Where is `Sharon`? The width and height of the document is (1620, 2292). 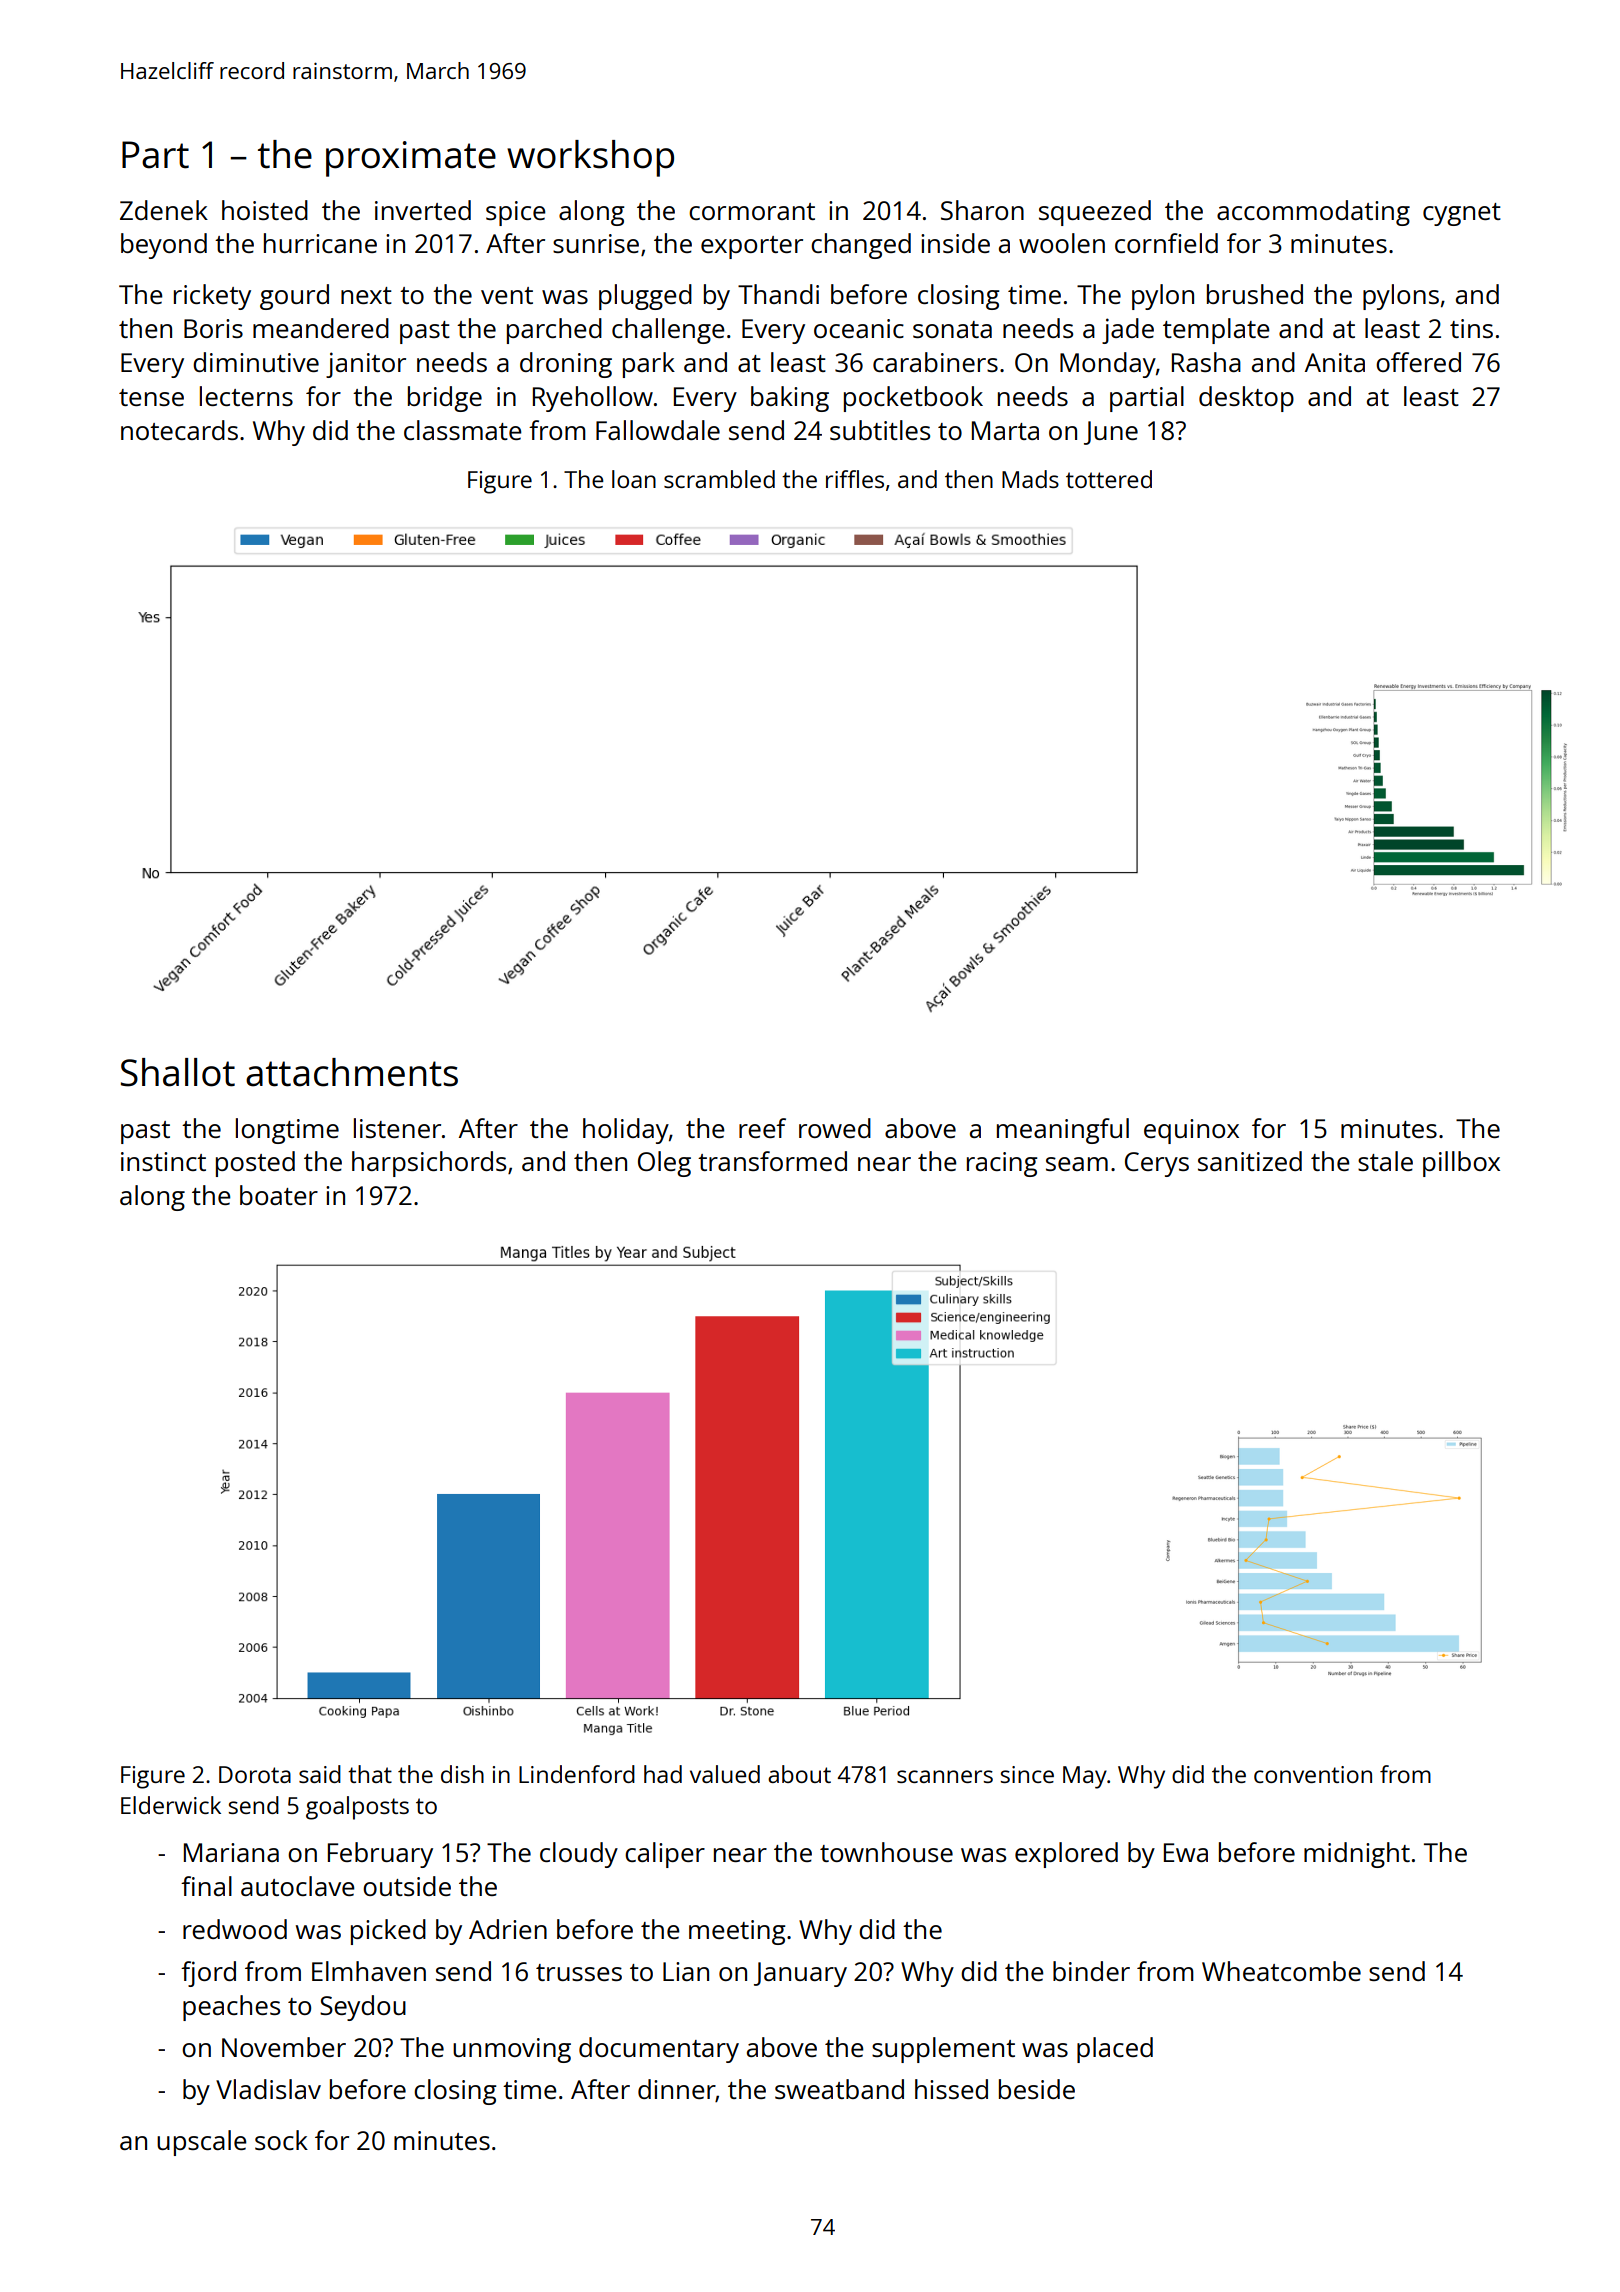
Sharon is located at coordinates (982, 210).
